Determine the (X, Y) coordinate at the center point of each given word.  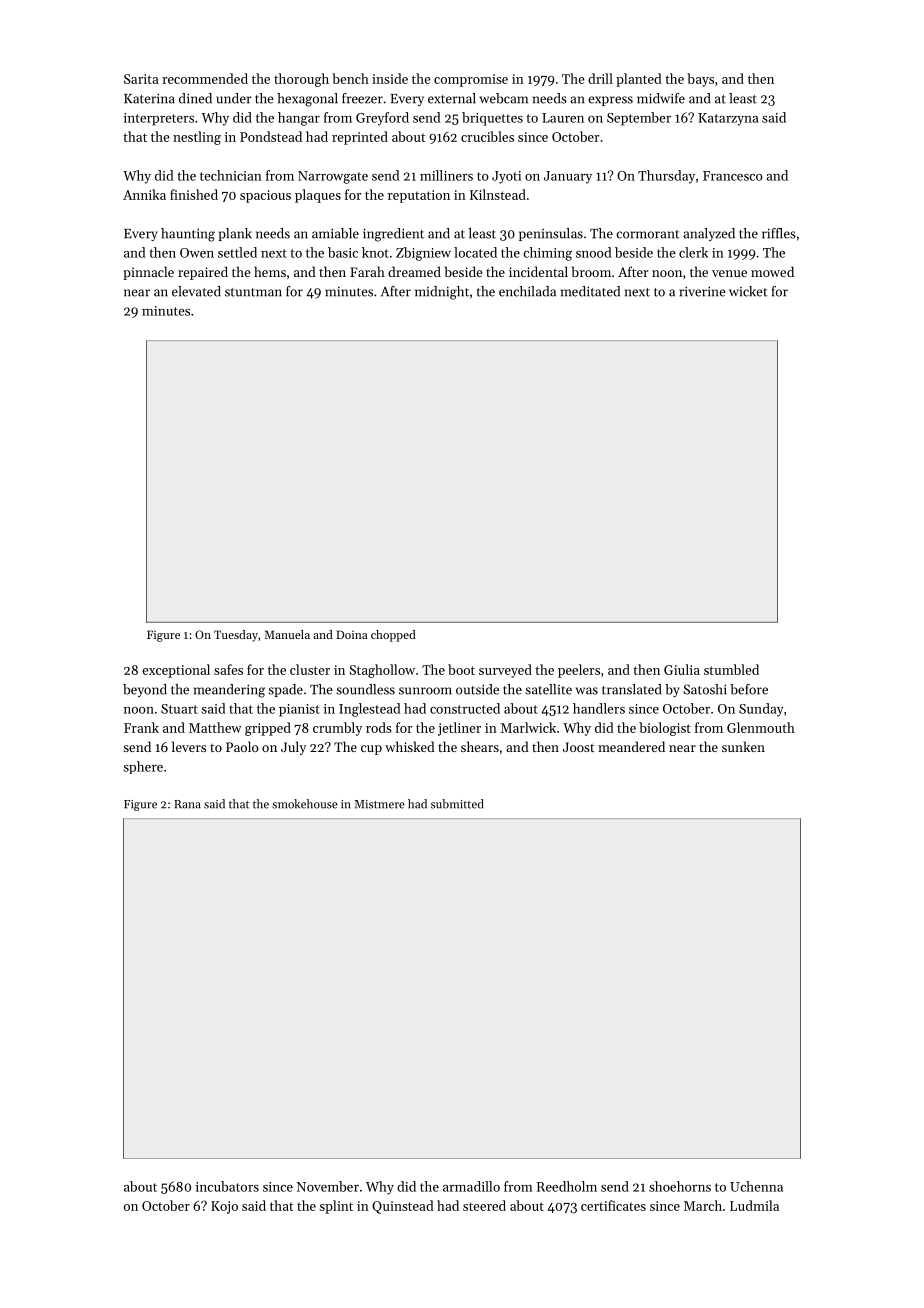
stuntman (253, 292)
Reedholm (567, 1186)
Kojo (224, 1207)
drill (600, 78)
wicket (748, 291)
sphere (143, 767)
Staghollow (382, 671)
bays (700, 80)
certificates (613, 1205)
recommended (205, 78)
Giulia (682, 669)
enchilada (527, 291)
